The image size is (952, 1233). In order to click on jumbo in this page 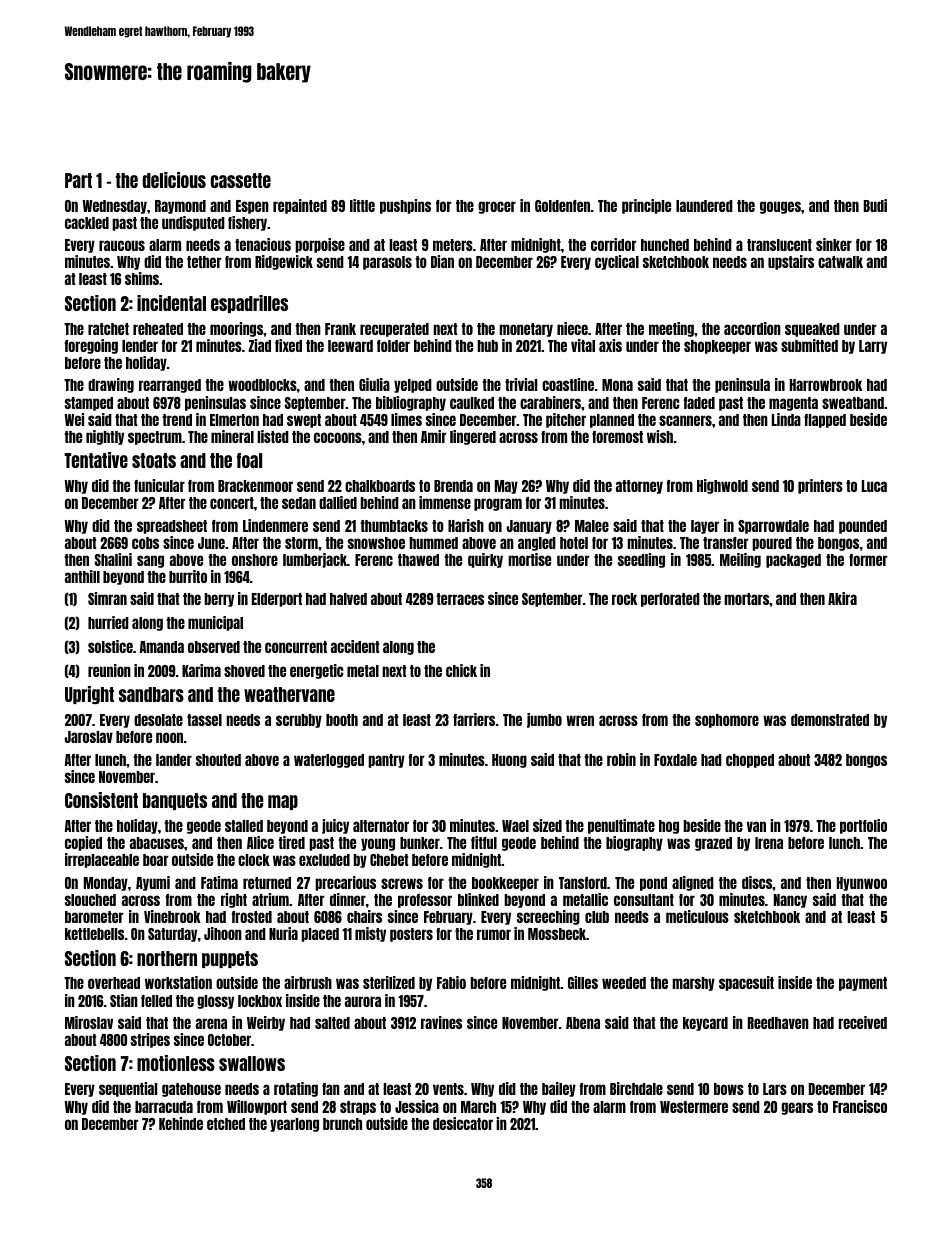, I will do `click(544, 720)`.
